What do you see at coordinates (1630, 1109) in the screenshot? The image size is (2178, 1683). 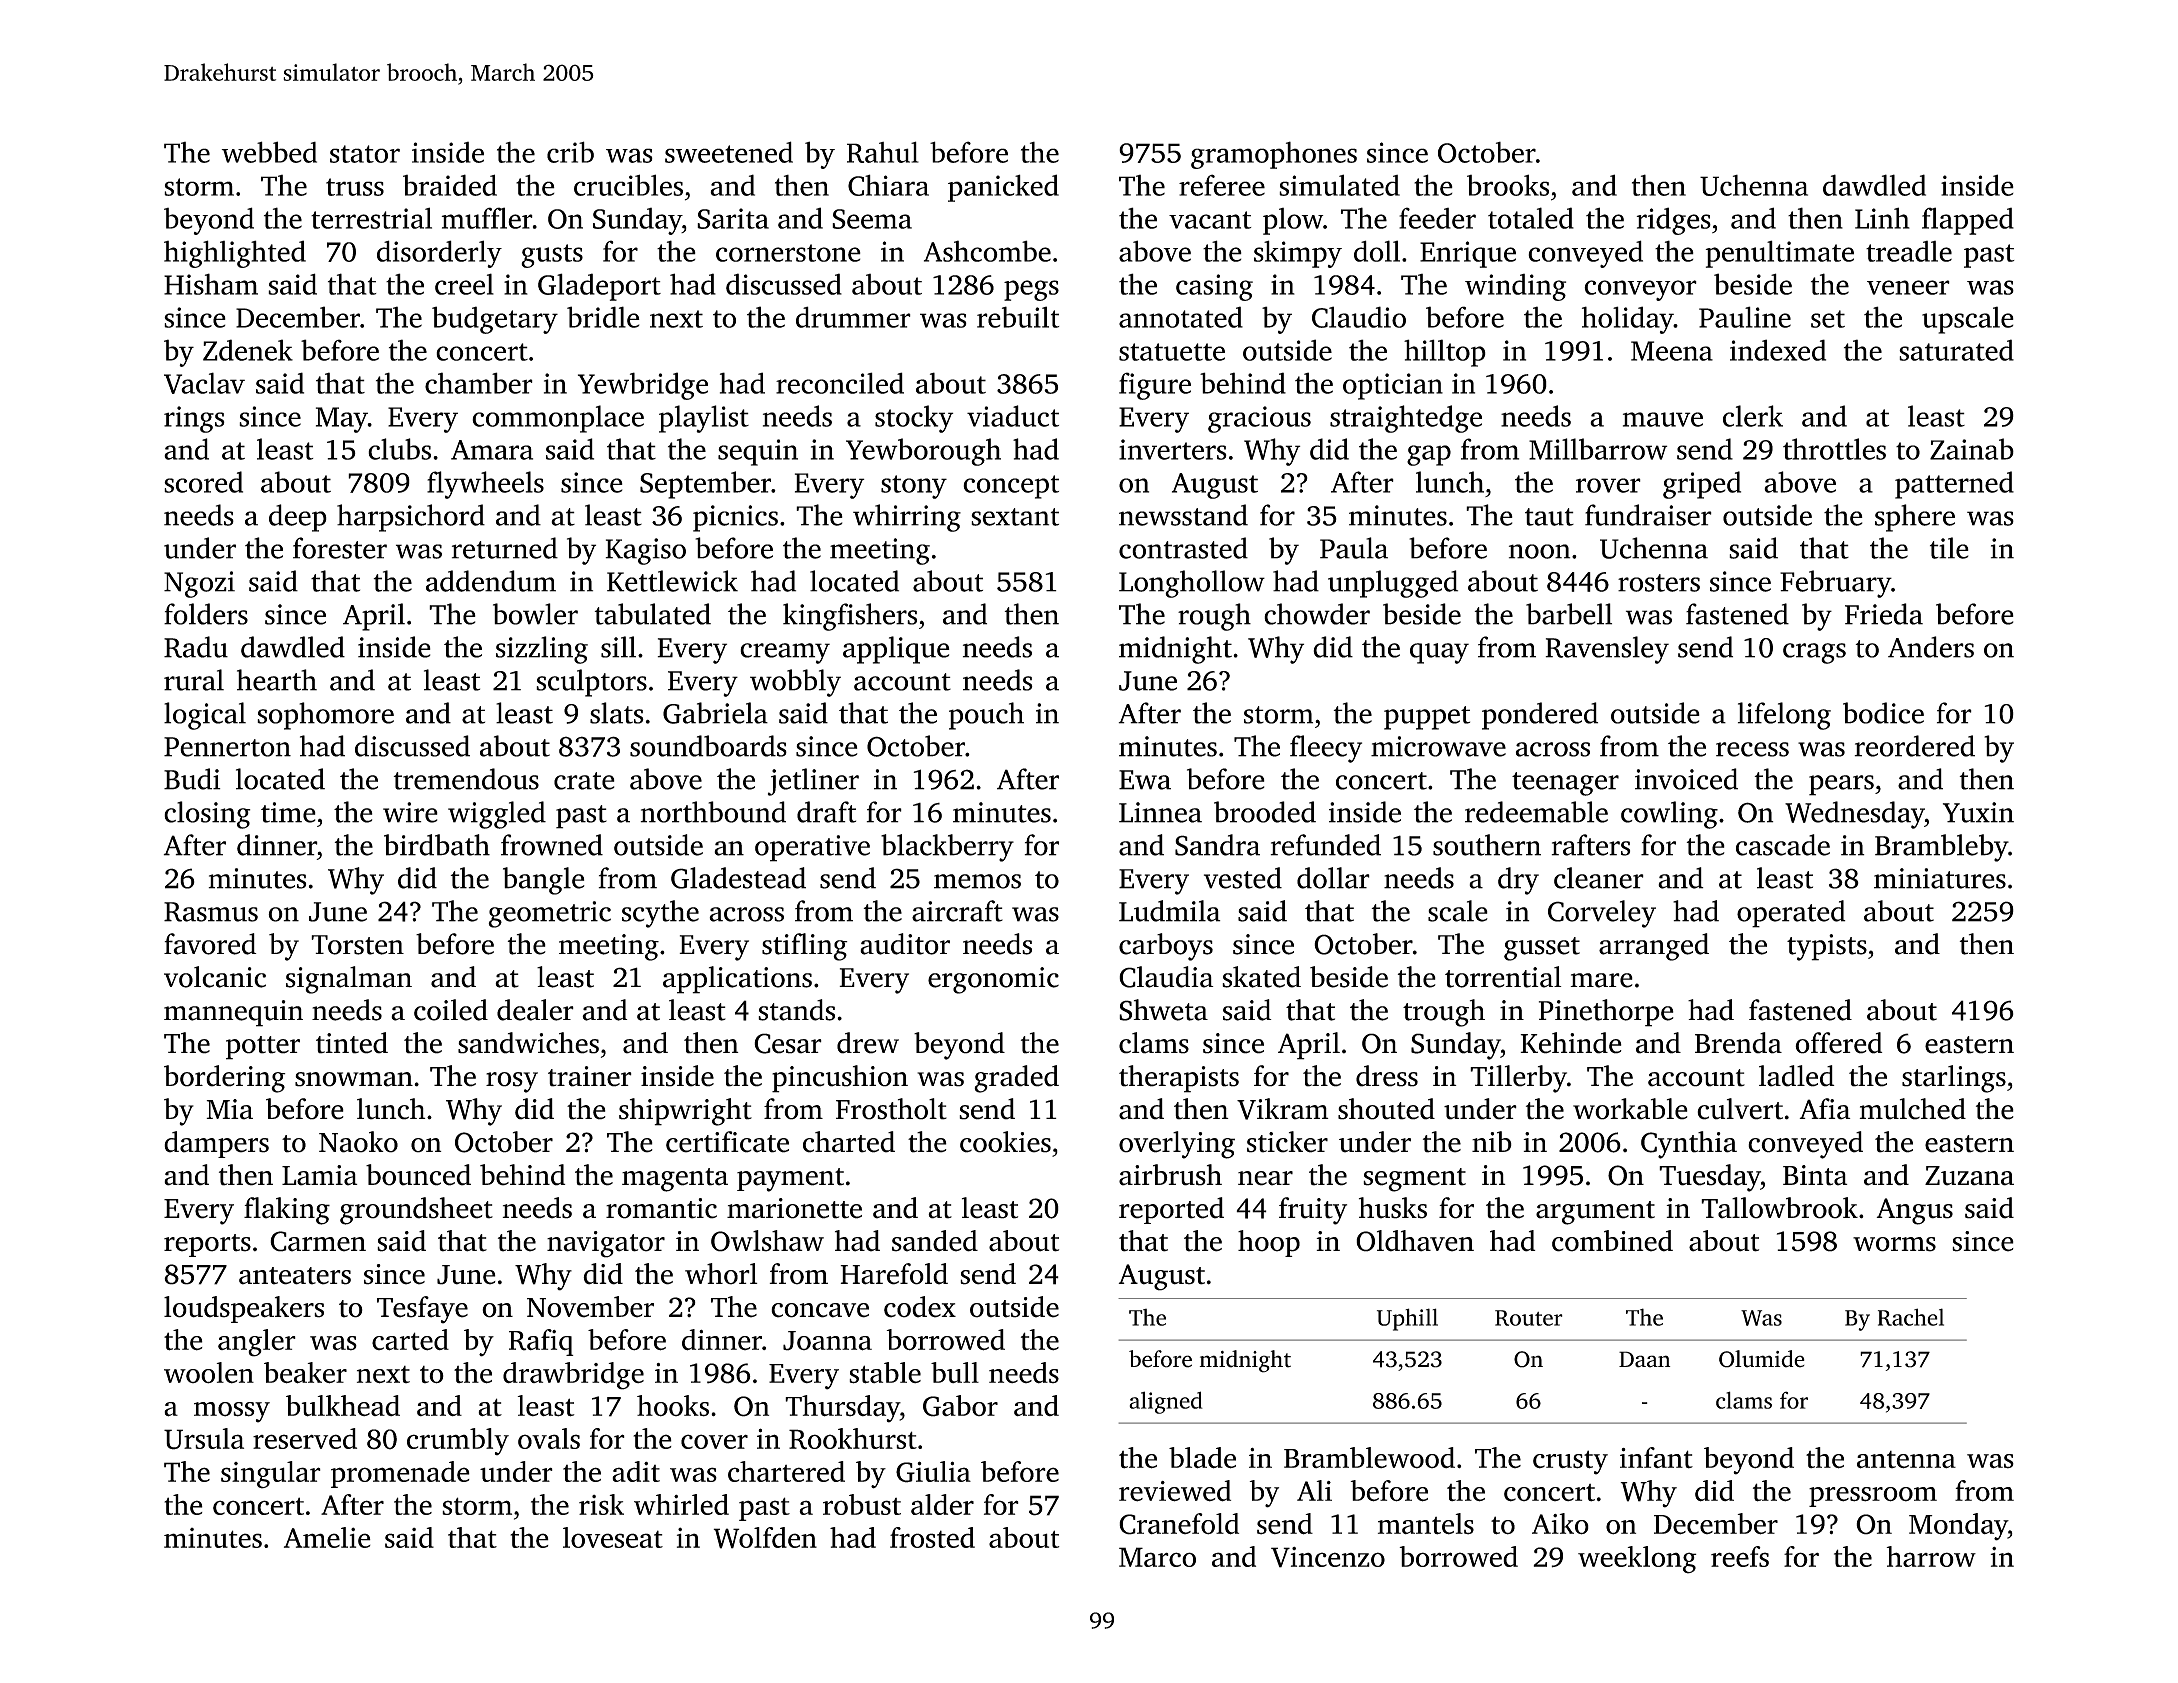 I see `workable` at bounding box center [1630, 1109].
